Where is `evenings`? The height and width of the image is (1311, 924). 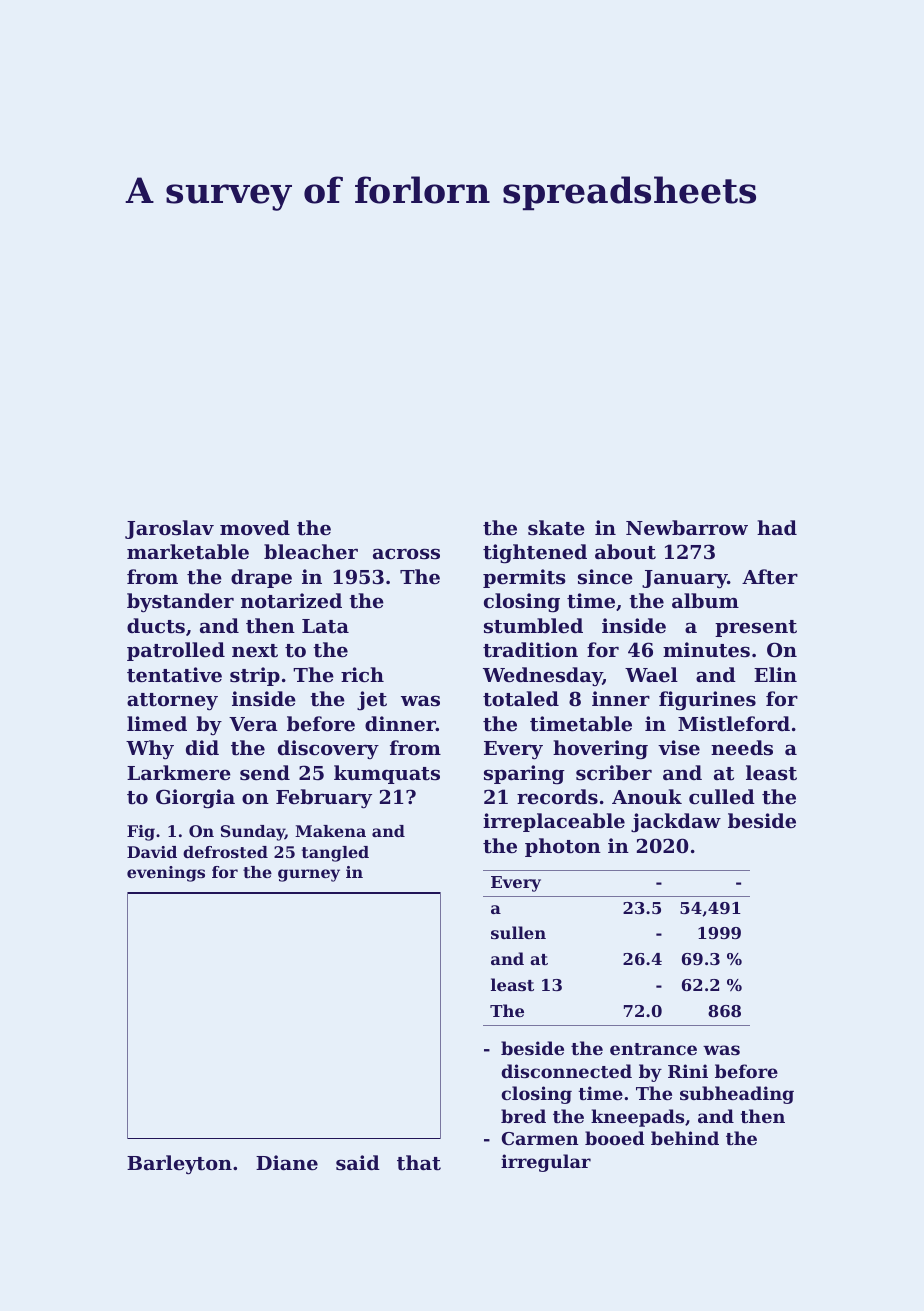 evenings is located at coordinates (166, 874).
